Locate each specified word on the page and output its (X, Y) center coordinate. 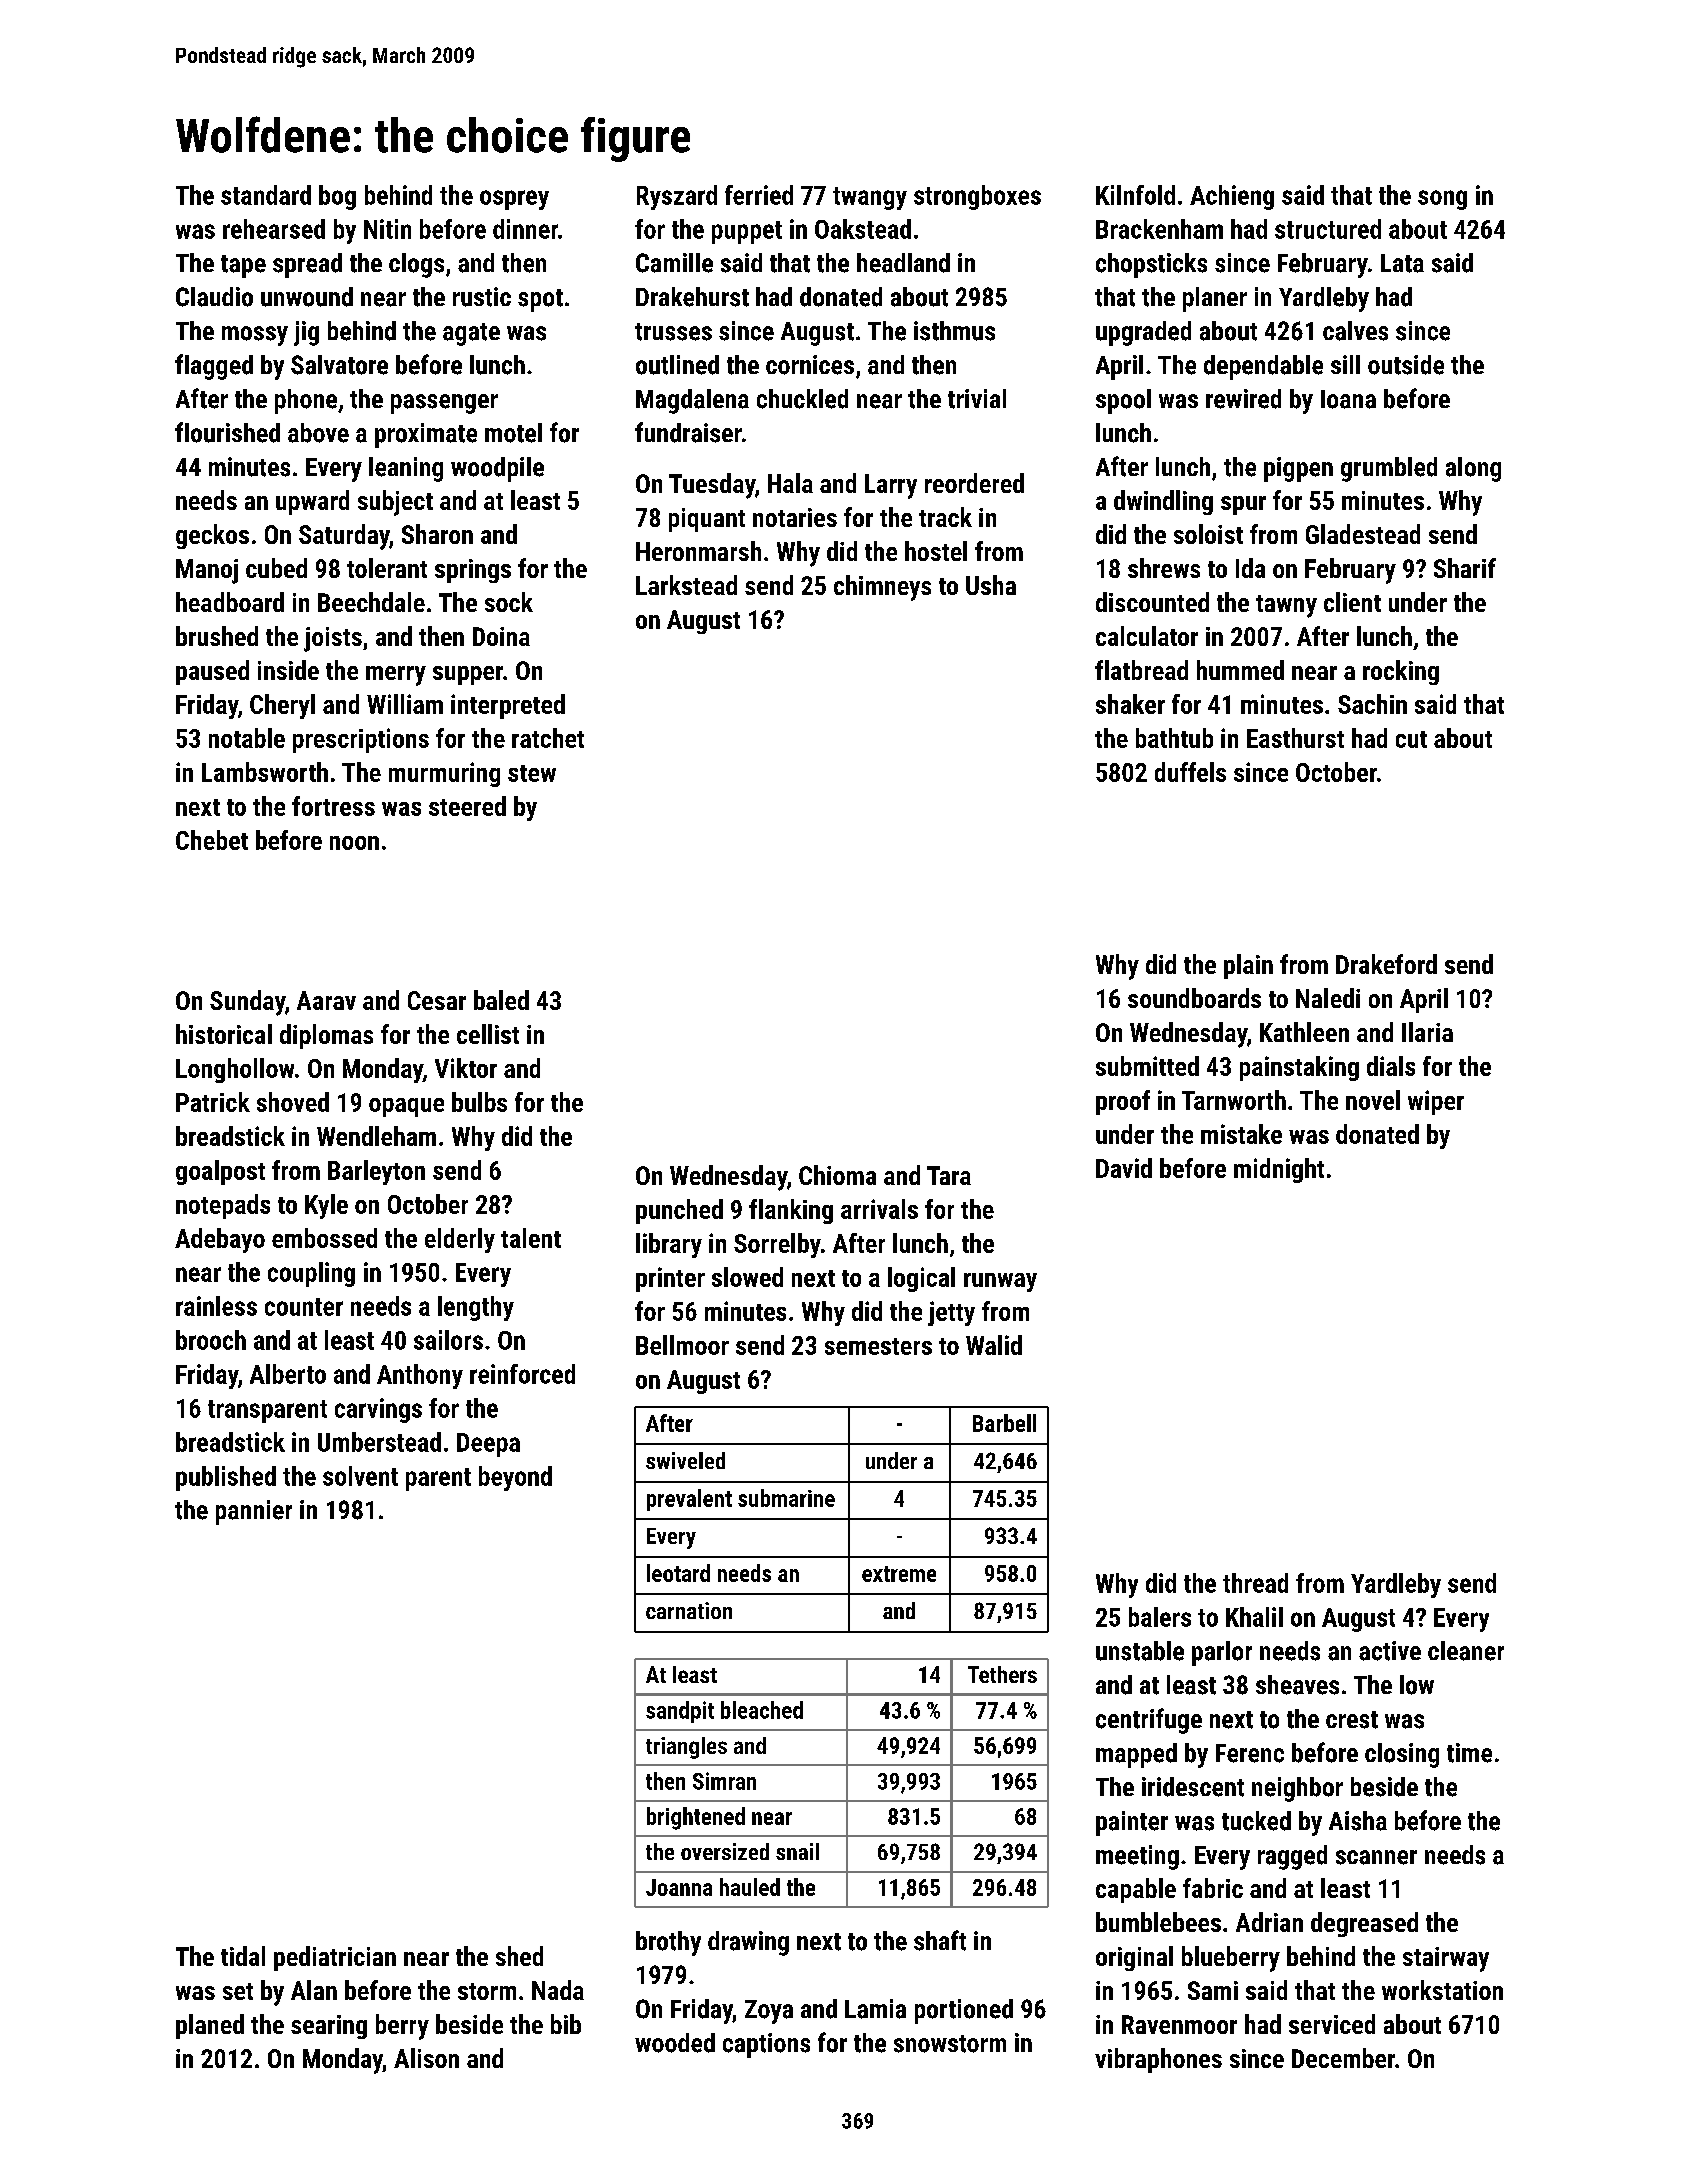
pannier (254, 1512)
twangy (870, 198)
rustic (482, 297)
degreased (1364, 1924)
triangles (686, 1748)
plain (1248, 966)
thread (1255, 1583)
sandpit (680, 1712)
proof (1123, 1102)
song (1442, 200)
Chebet (212, 840)
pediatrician (335, 1958)
